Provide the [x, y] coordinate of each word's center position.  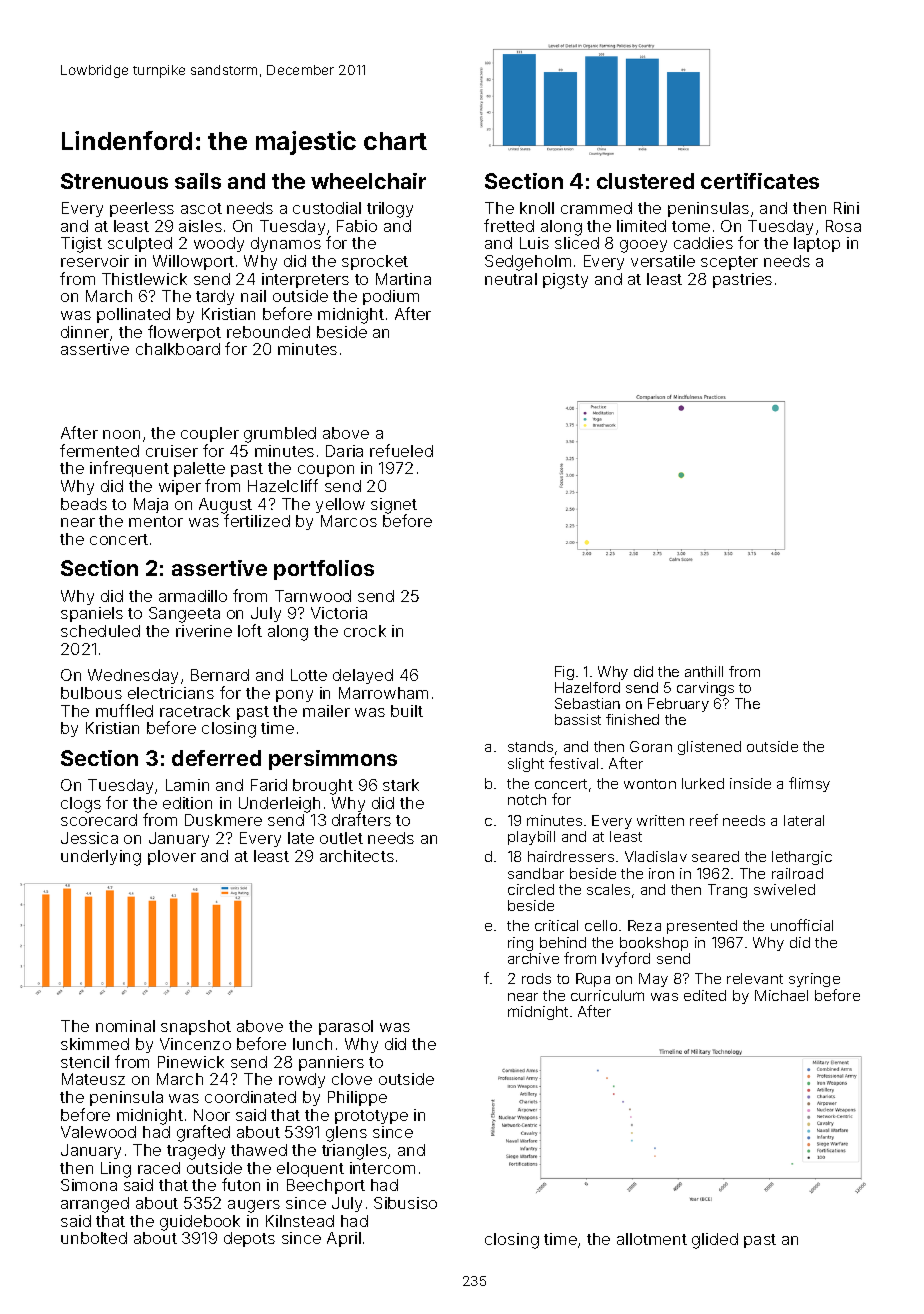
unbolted [94, 1238]
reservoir [95, 261]
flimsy [809, 784]
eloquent [310, 1169]
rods [536, 978]
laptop [817, 244]
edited [705, 995]
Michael [781, 995]
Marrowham [383, 693]
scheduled [100, 631]
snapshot [196, 1027]
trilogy [390, 210]
